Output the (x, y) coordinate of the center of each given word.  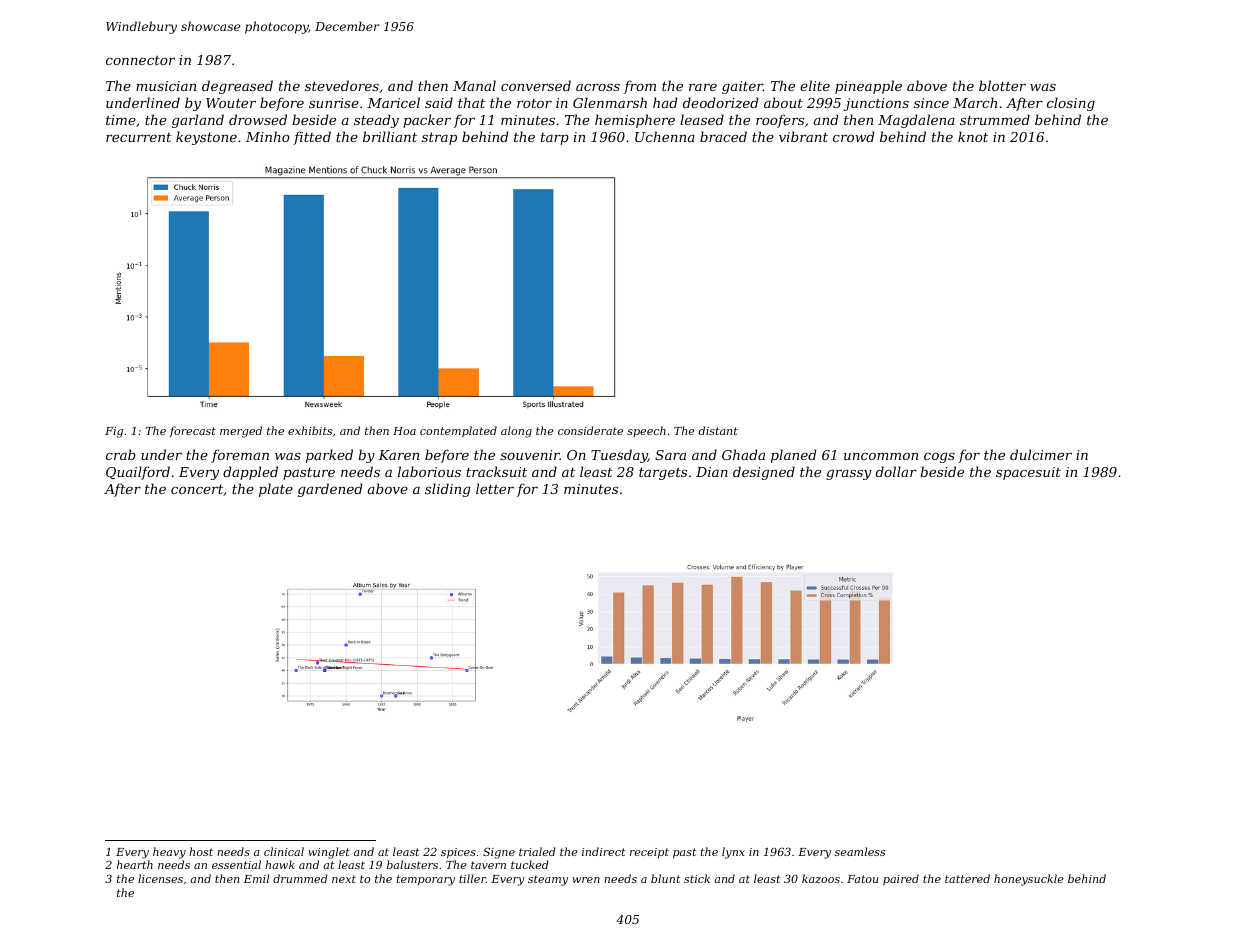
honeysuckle (1029, 880)
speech (646, 431)
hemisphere (635, 121)
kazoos (821, 878)
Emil (256, 878)
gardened (330, 490)
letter (495, 488)
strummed (995, 119)
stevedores (342, 85)
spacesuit (1028, 473)
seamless (860, 851)
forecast (193, 431)
